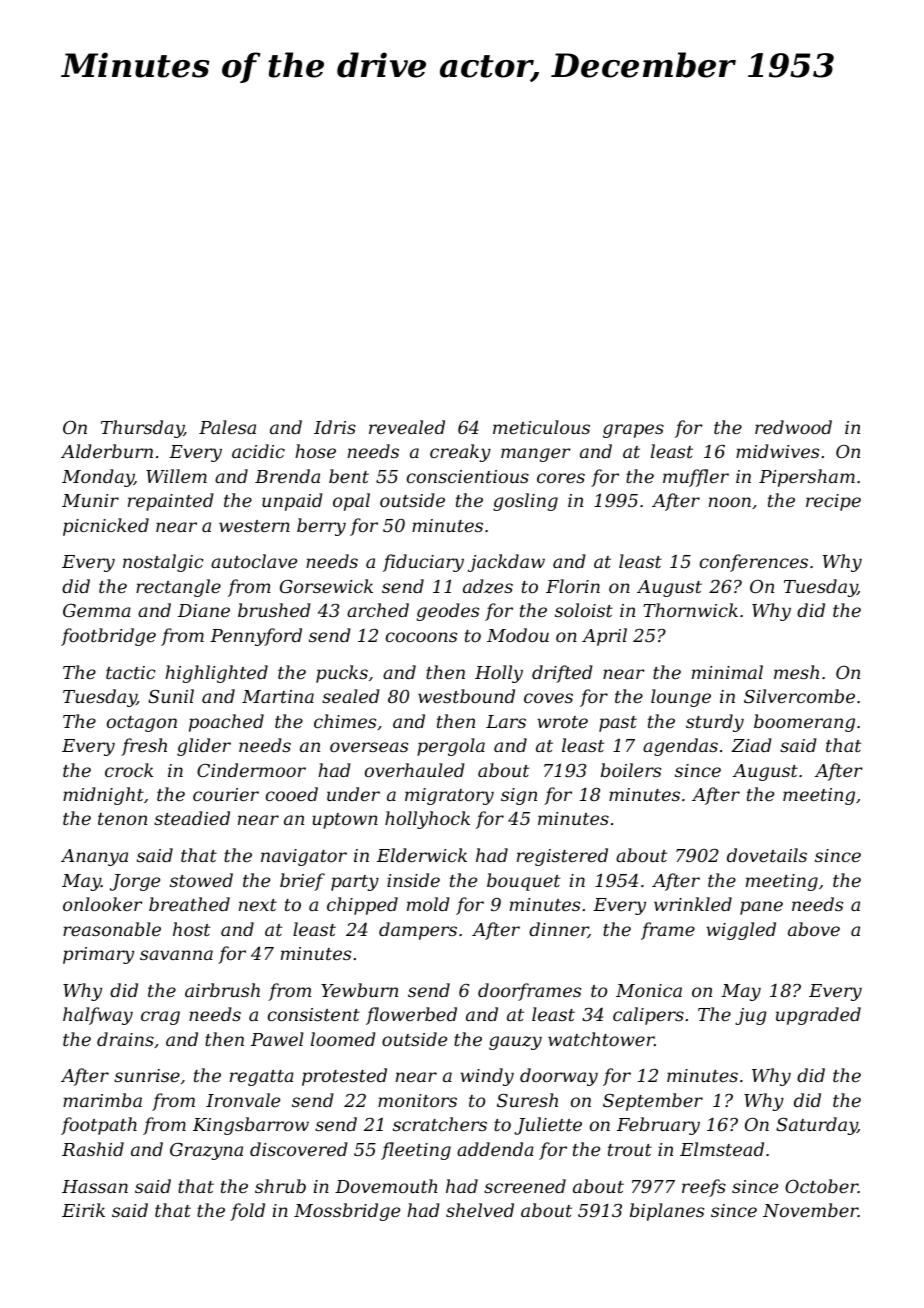  What do you see at coordinates (163, 563) in the page?
I see `nostalgic` at bounding box center [163, 563].
